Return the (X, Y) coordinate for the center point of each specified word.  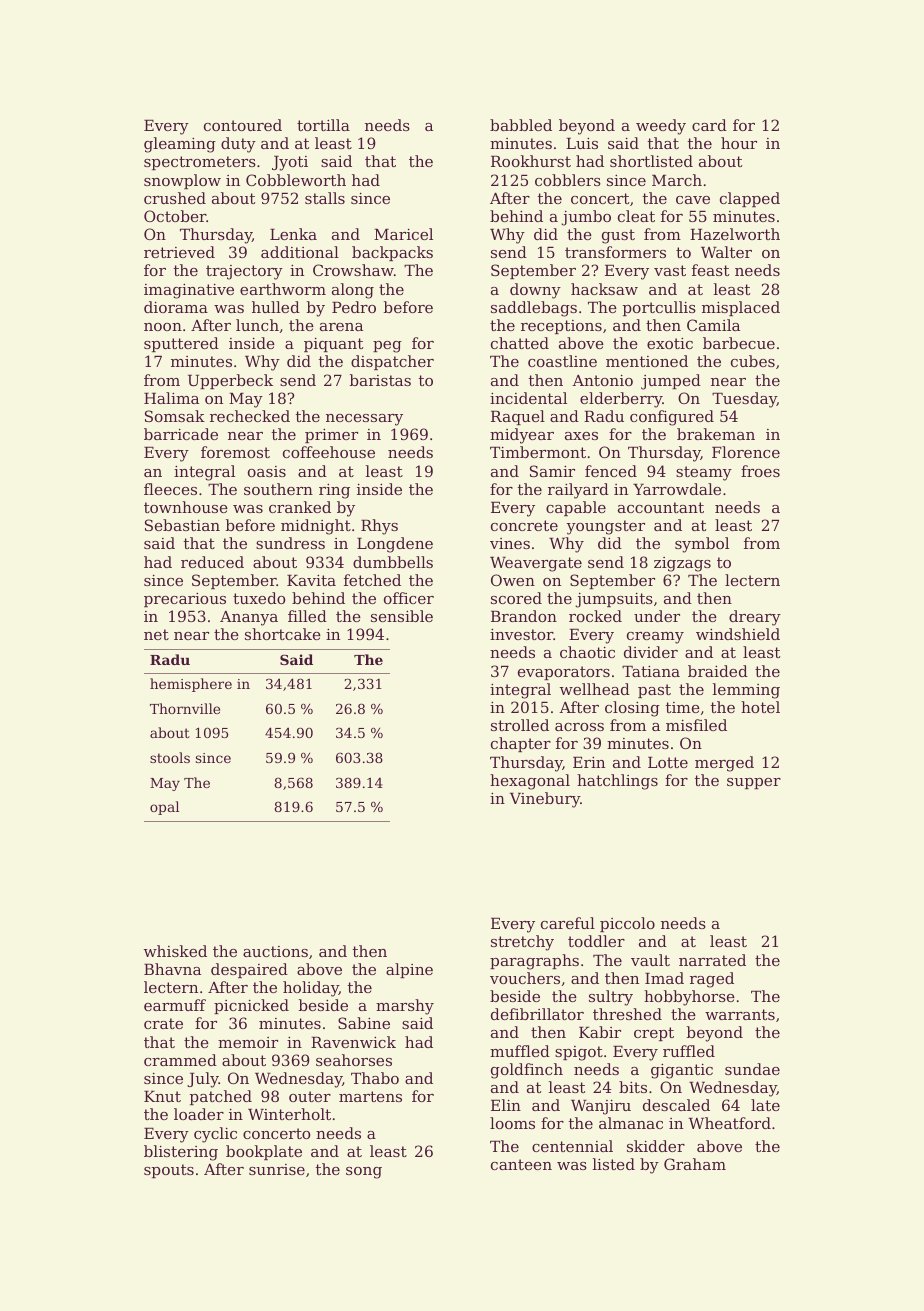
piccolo (627, 924)
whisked (175, 951)
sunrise (277, 1169)
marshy (405, 1007)
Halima (171, 398)
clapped (750, 199)
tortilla (323, 125)
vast (670, 270)
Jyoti (290, 163)
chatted (520, 343)
